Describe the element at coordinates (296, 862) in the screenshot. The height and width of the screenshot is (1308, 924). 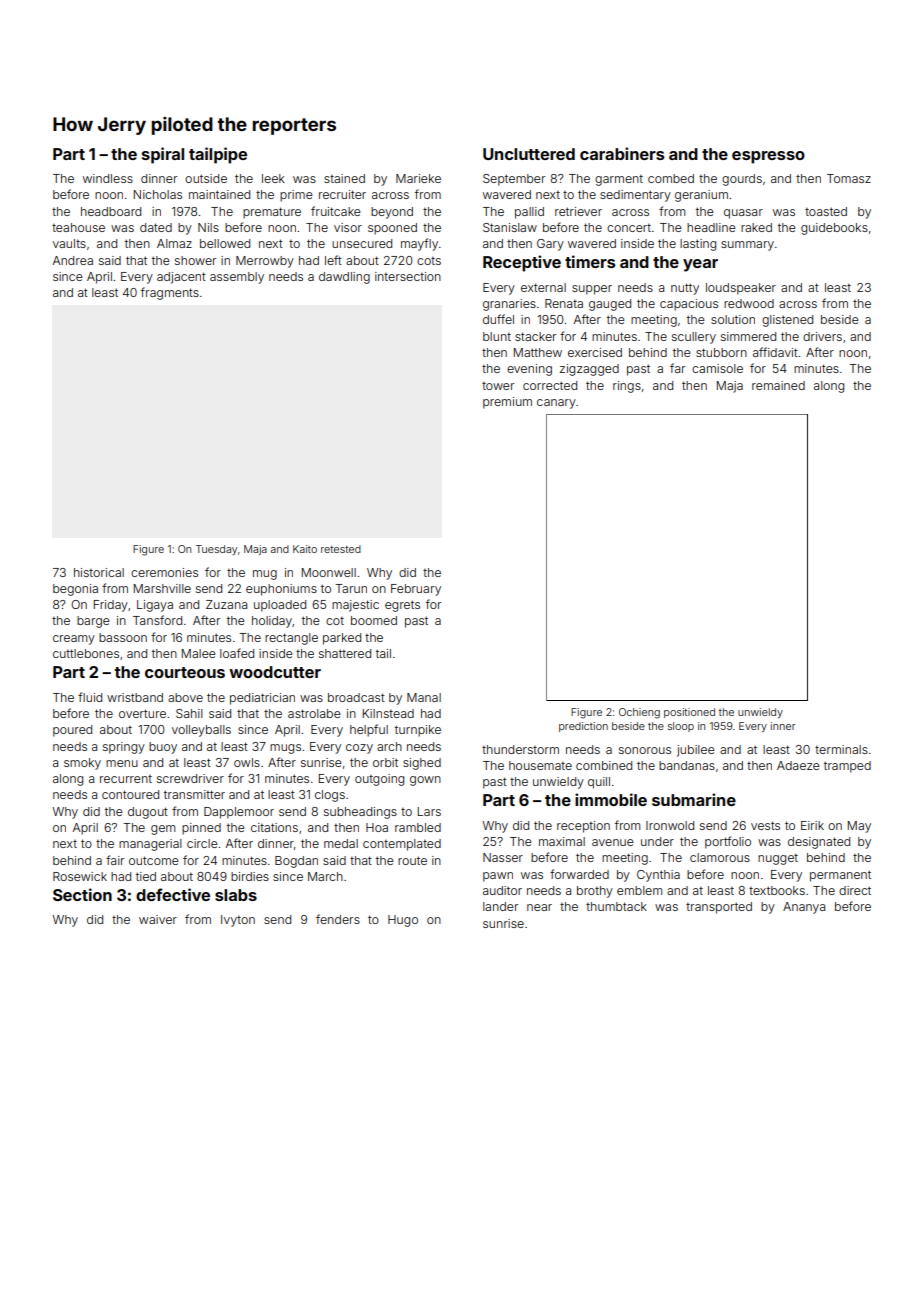
I see `Bogdan` at that location.
